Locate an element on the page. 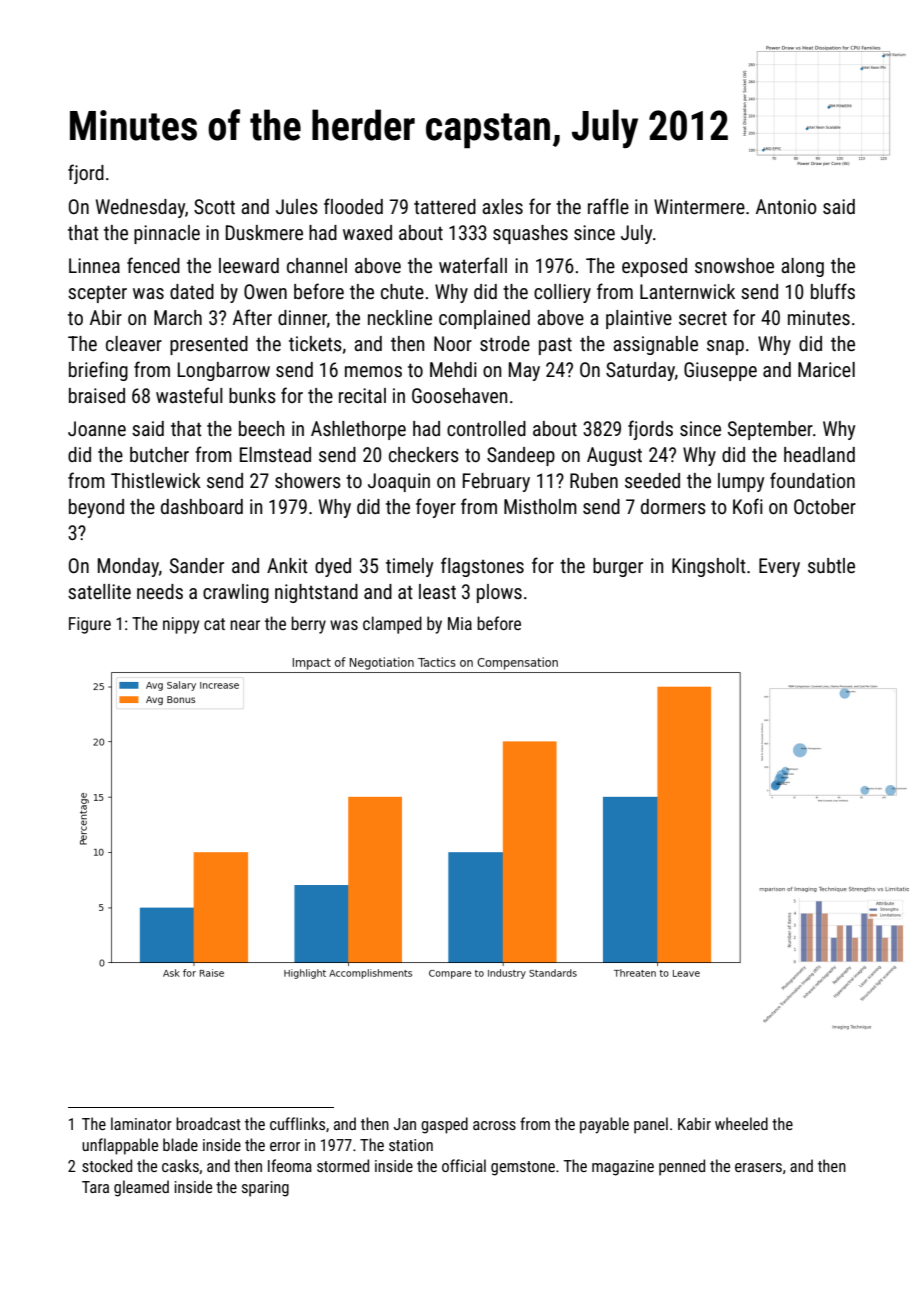 The width and height of the image is (924, 1308). gasped is located at coordinates (444, 1125).
